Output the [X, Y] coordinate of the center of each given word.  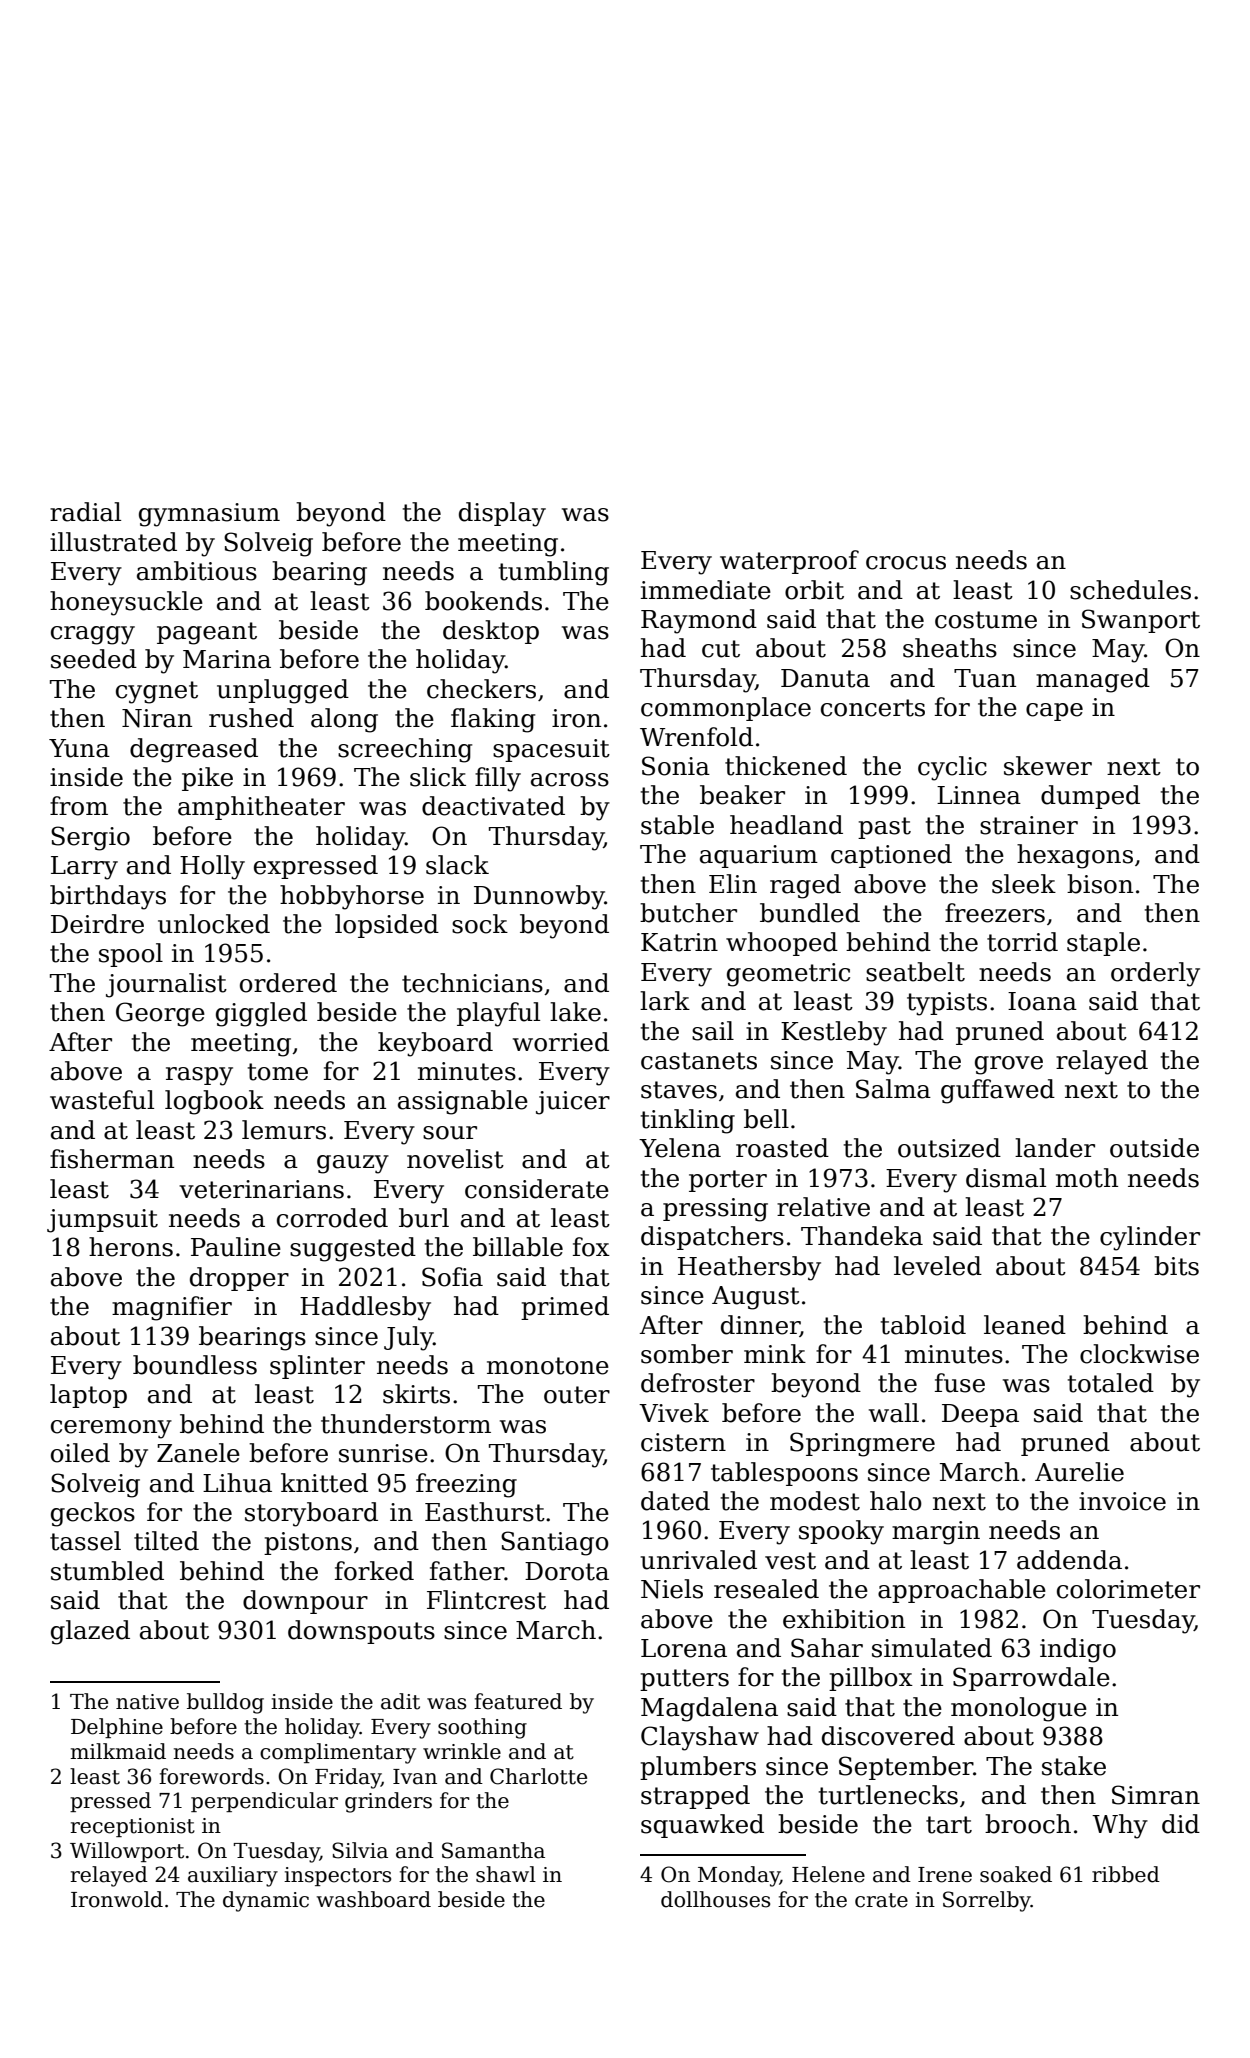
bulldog [225, 1703]
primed [565, 1308]
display [502, 514]
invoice [1122, 1501]
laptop [88, 1396]
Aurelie [1079, 1472]
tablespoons [784, 1474]
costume [986, 620]
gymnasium [209, 515]
